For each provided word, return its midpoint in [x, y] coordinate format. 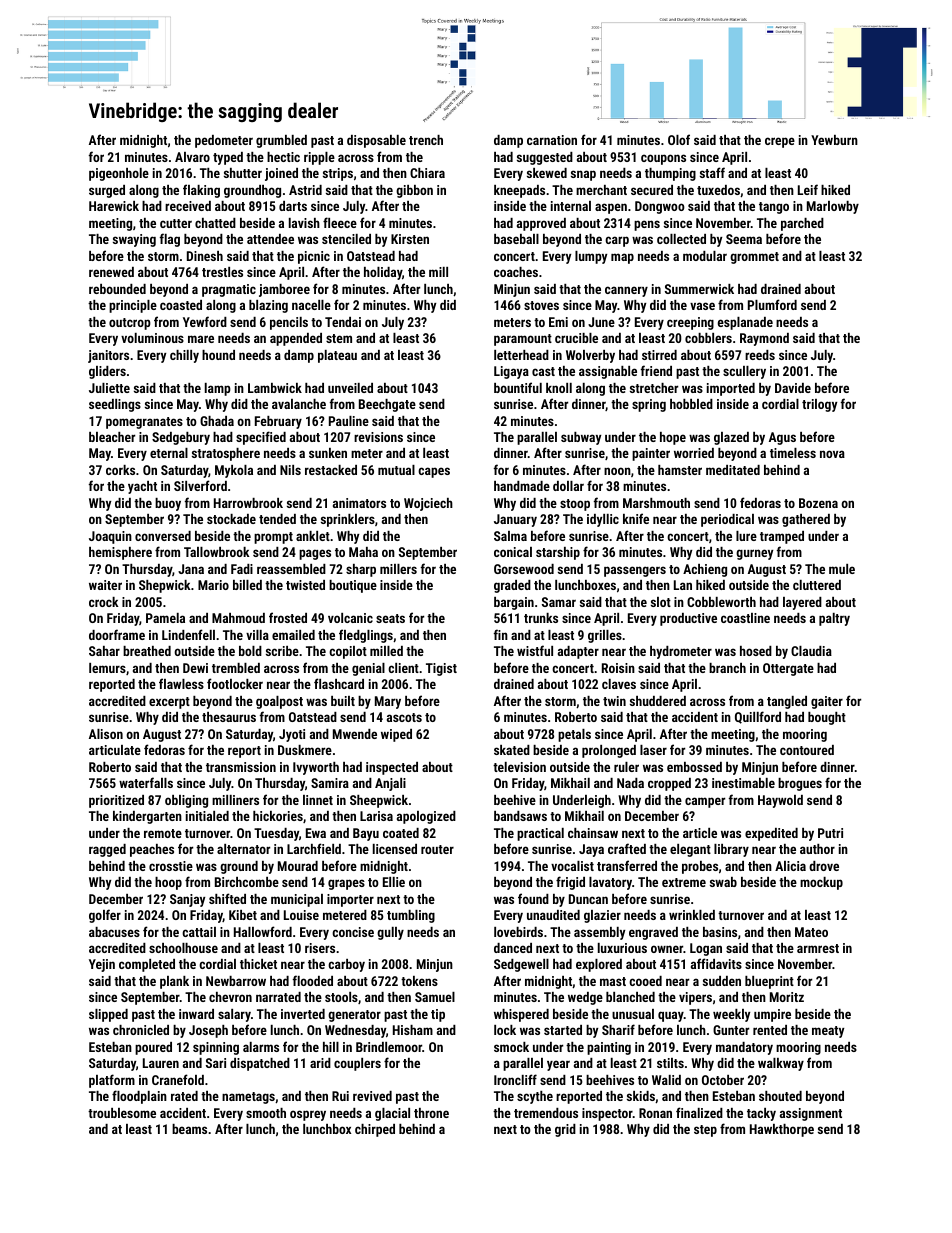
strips [338, 174]
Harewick [114, 206]
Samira [330, 783]
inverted [303, 1014]
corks [120, 470]
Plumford [772, 304]
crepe [780, 142]
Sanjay [187, 900]
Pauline [349, 421]
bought [827, 718]
